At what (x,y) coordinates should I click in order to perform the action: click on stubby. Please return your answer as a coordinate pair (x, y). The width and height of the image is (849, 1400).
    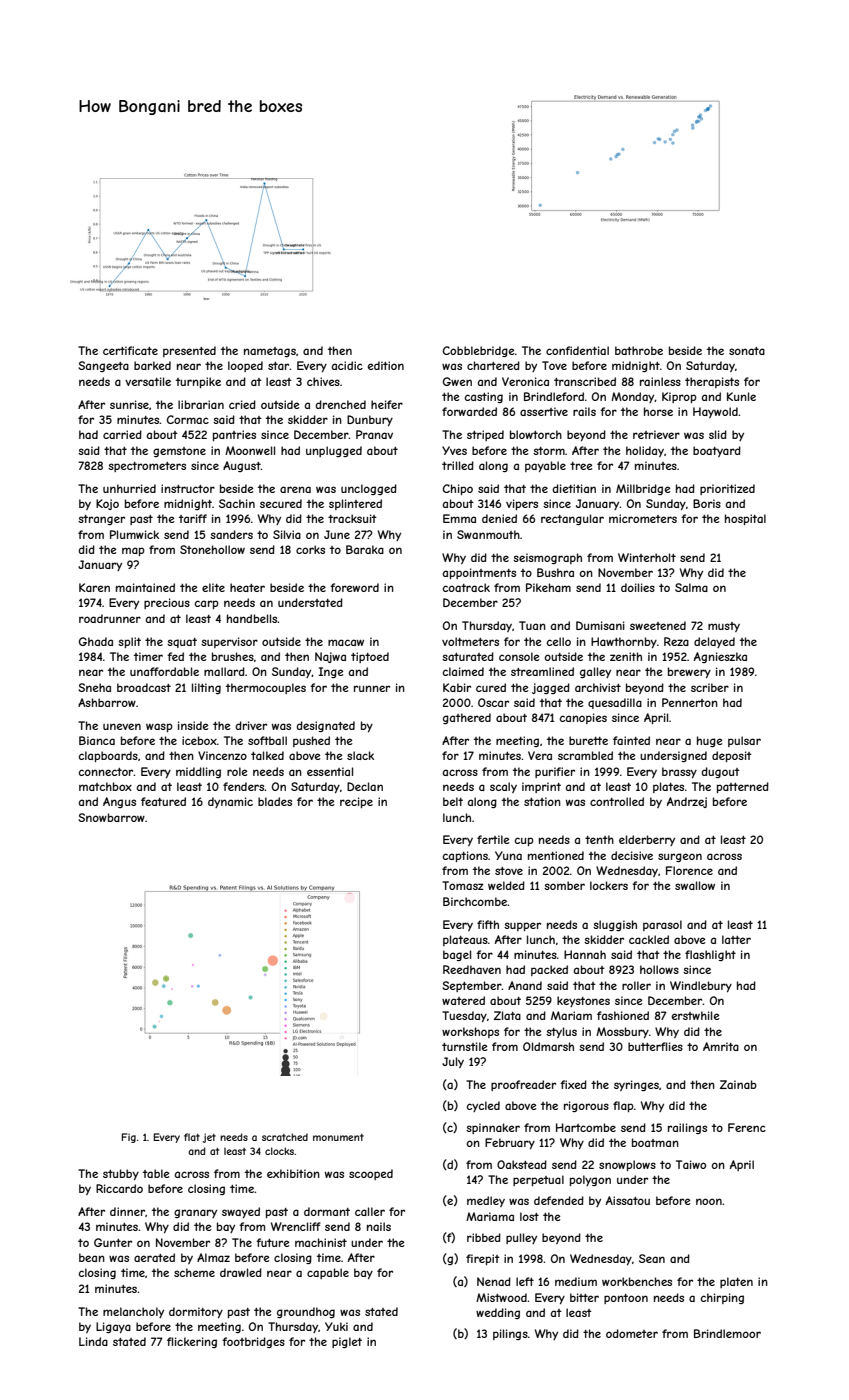
    Looking at the image, I should click on (121, 1174).
